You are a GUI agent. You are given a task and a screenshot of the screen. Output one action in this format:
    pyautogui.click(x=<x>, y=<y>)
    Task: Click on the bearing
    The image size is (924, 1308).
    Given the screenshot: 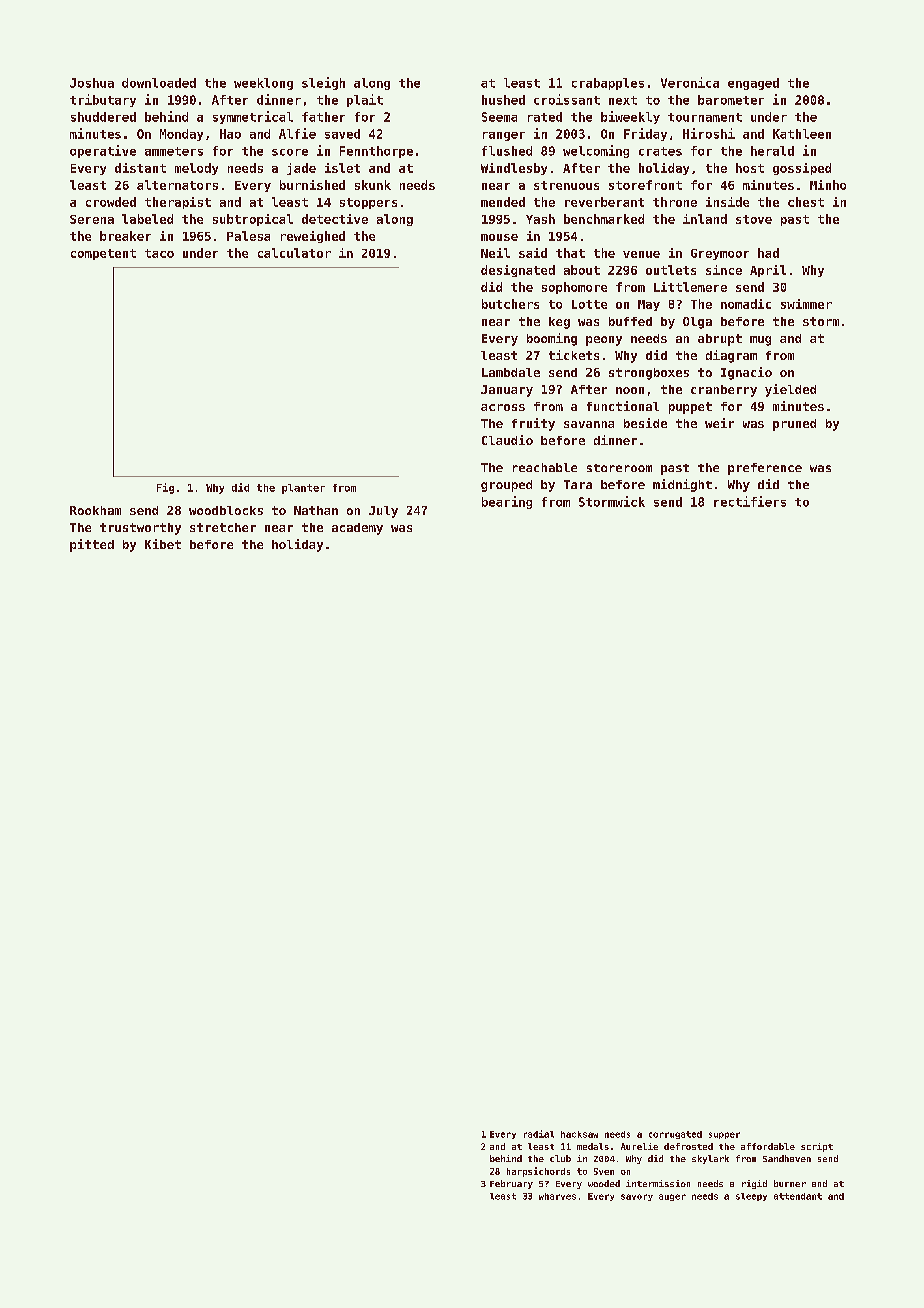 What is the action you would take?
    pyautogui.click(x=507, y=502)
